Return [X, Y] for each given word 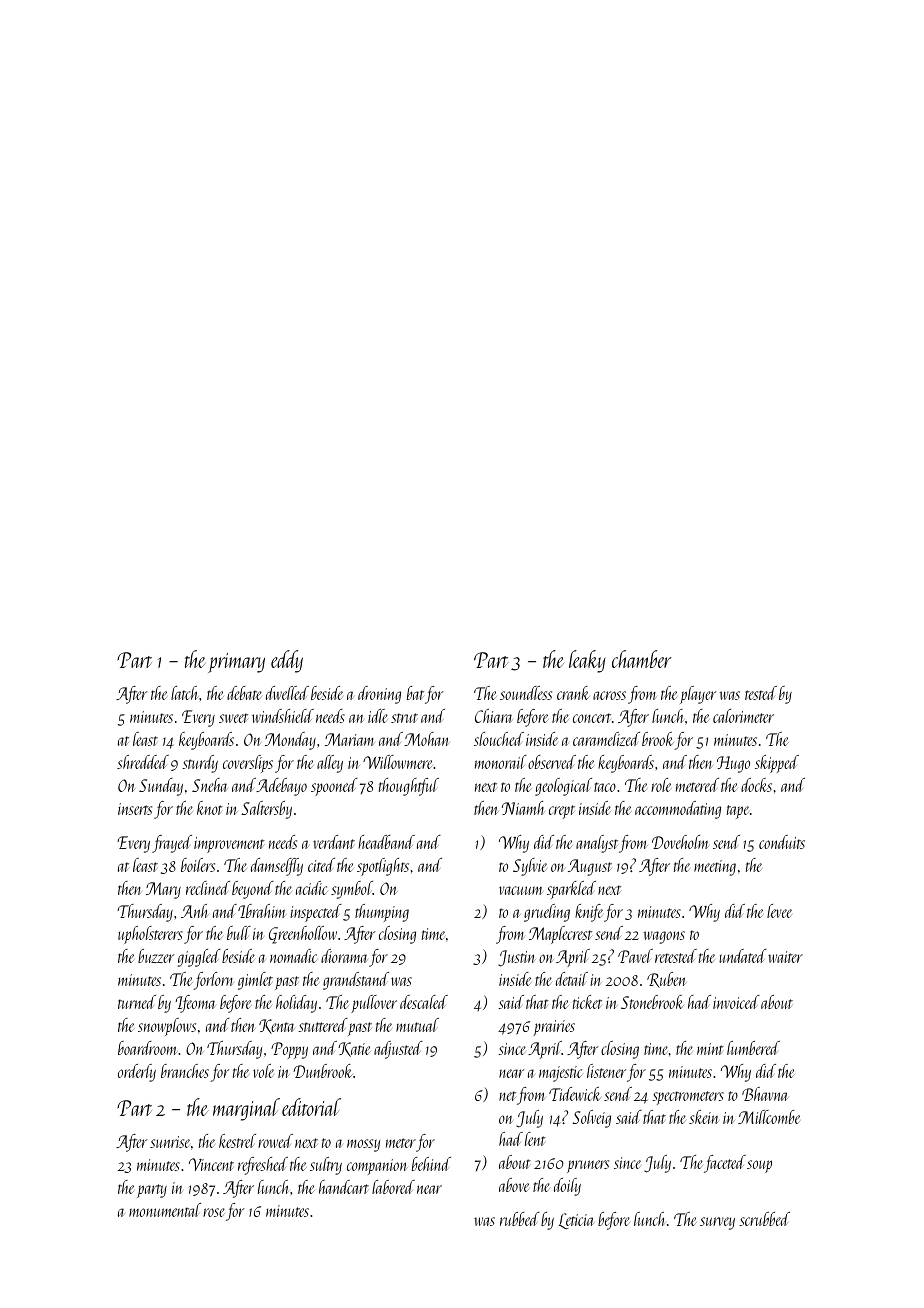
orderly [137, 1073]
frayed [172, 844]
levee [779, 911]
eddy [287, 661]
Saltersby [266, 810]
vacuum [521, 890]
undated [743, 956]
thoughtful [409, 787]
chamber [642, 659]
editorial [311, 1107]
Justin [517, 958]
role [661, 785]
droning [379, 695]
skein [704, 1117]
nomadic [293, 956]
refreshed [263, 1166]
